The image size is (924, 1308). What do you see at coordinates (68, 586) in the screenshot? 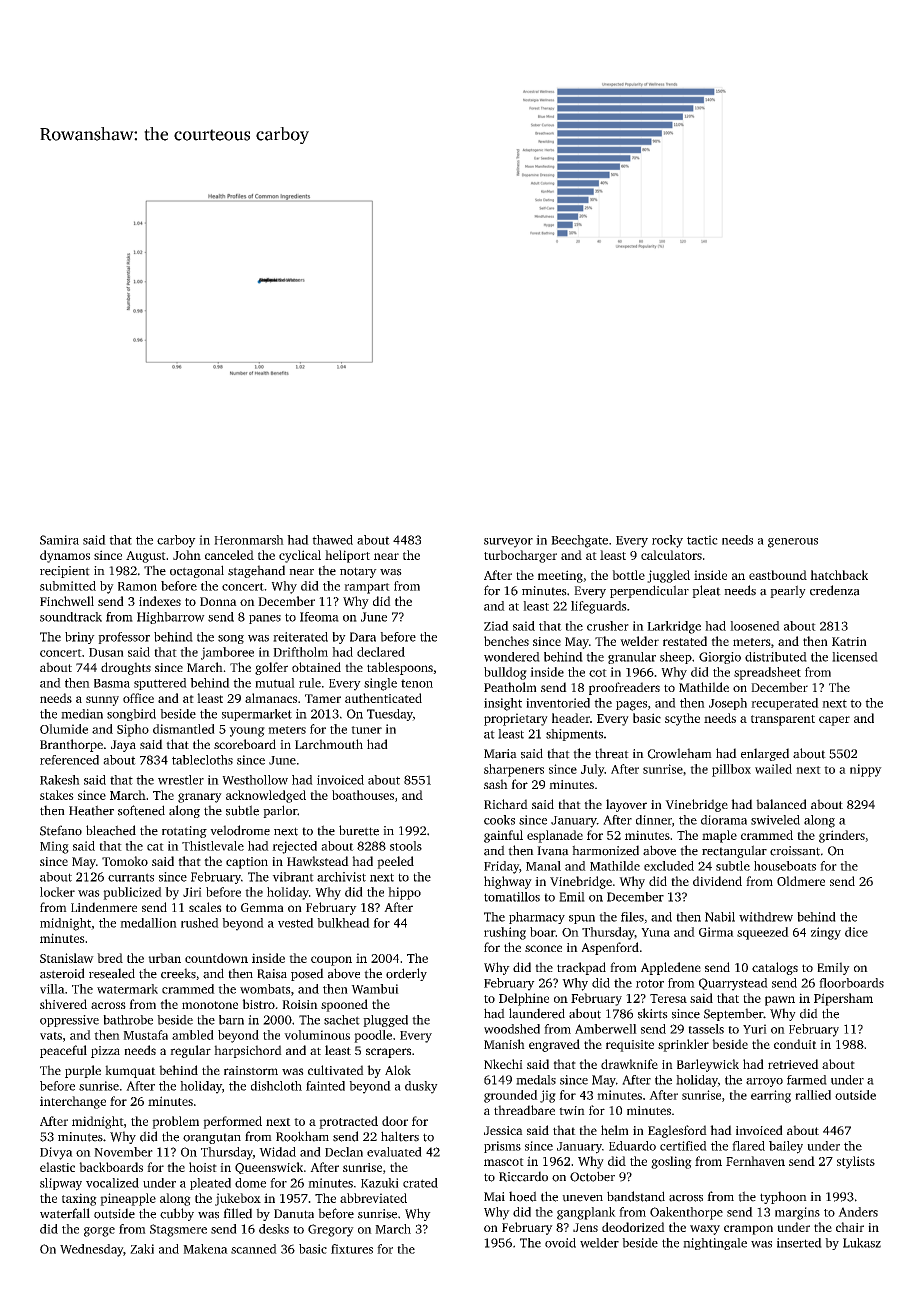
I see `submitted` at bounding box center [68, 586].
